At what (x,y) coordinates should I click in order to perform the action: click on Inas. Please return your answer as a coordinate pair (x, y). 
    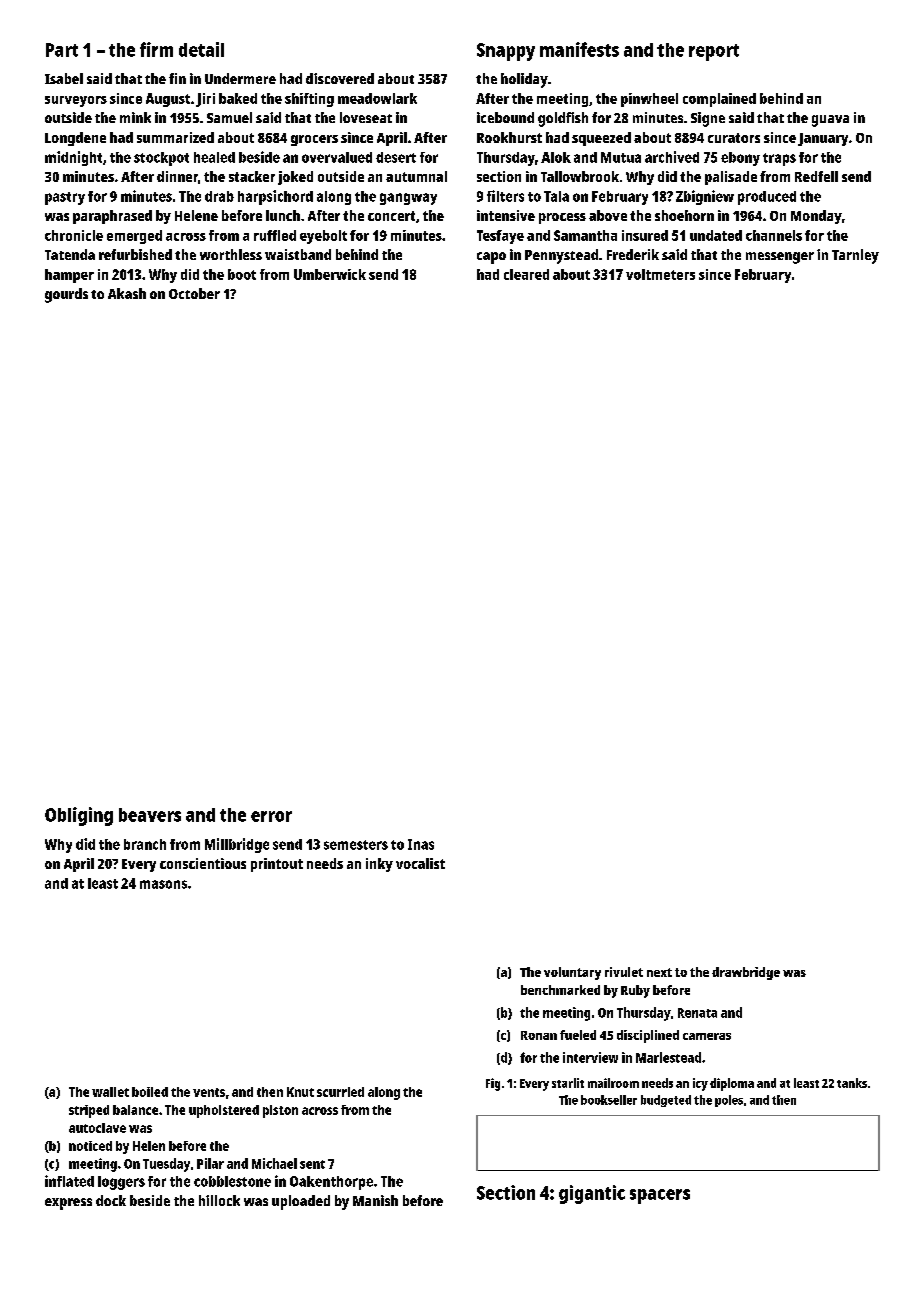
    Looking at the image, I should click on (421, 844).
